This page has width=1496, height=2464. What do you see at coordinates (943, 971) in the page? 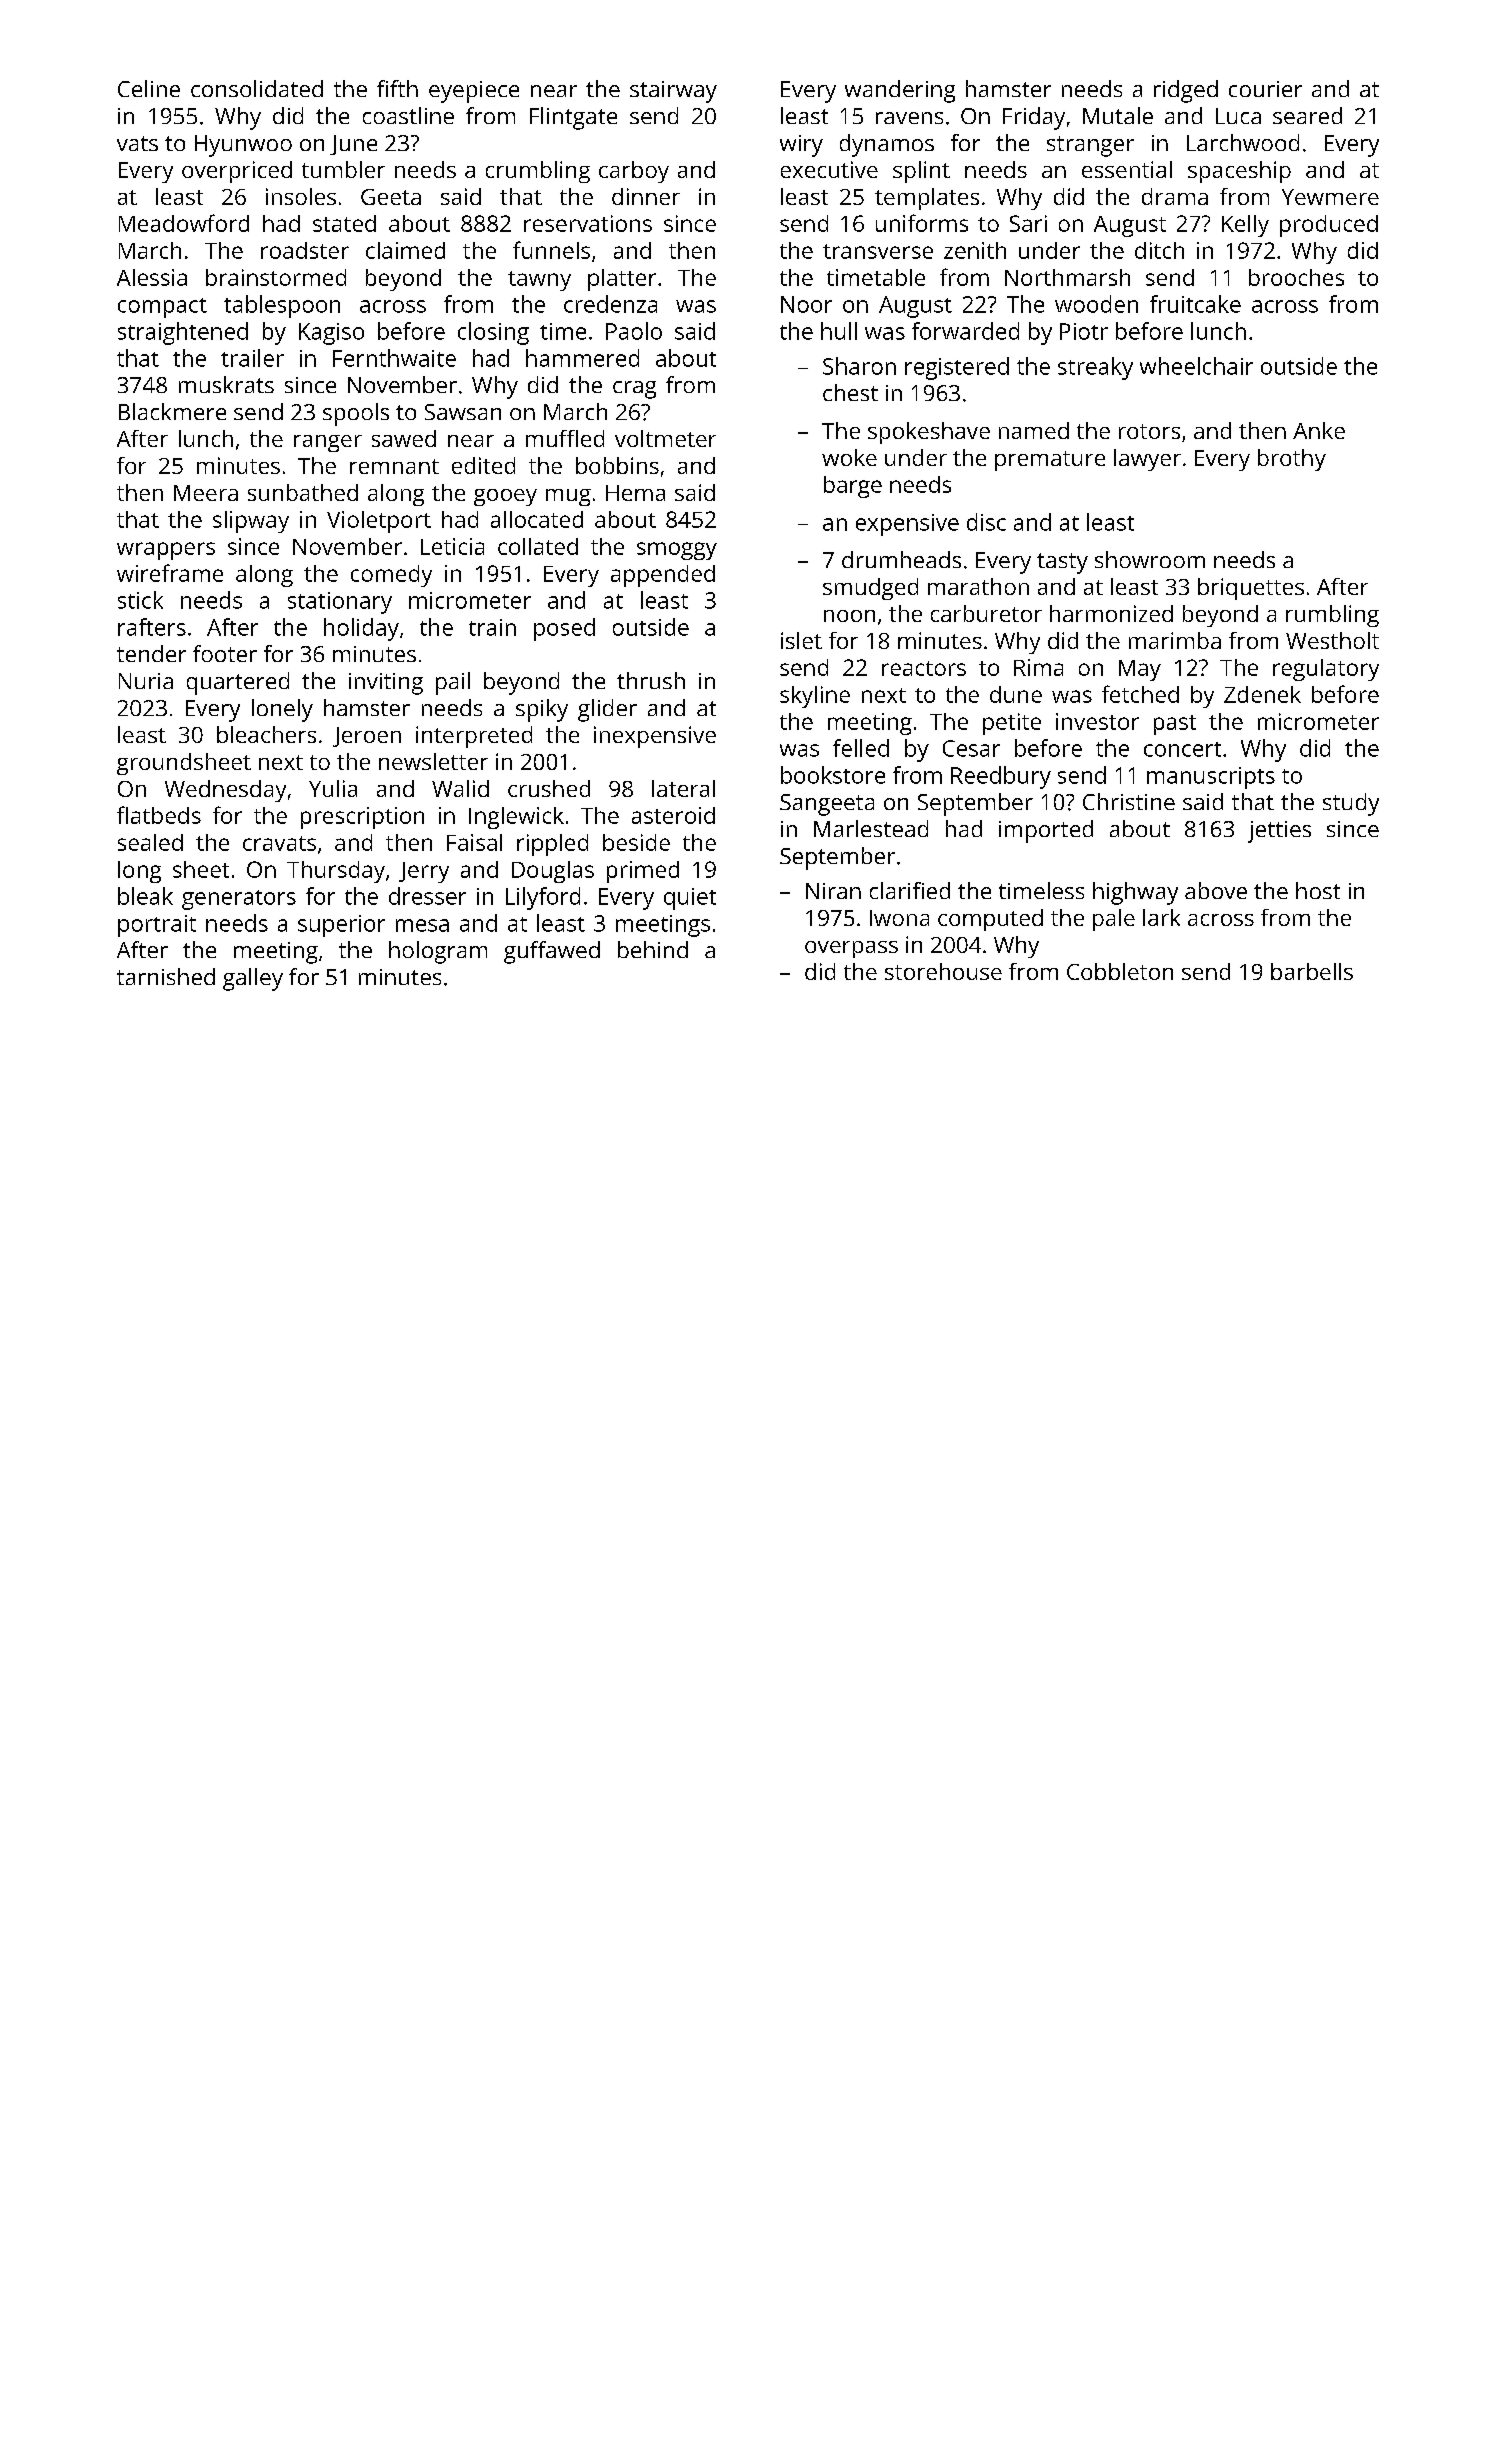
I see `storehouse` at bounding box center [943, 971].
